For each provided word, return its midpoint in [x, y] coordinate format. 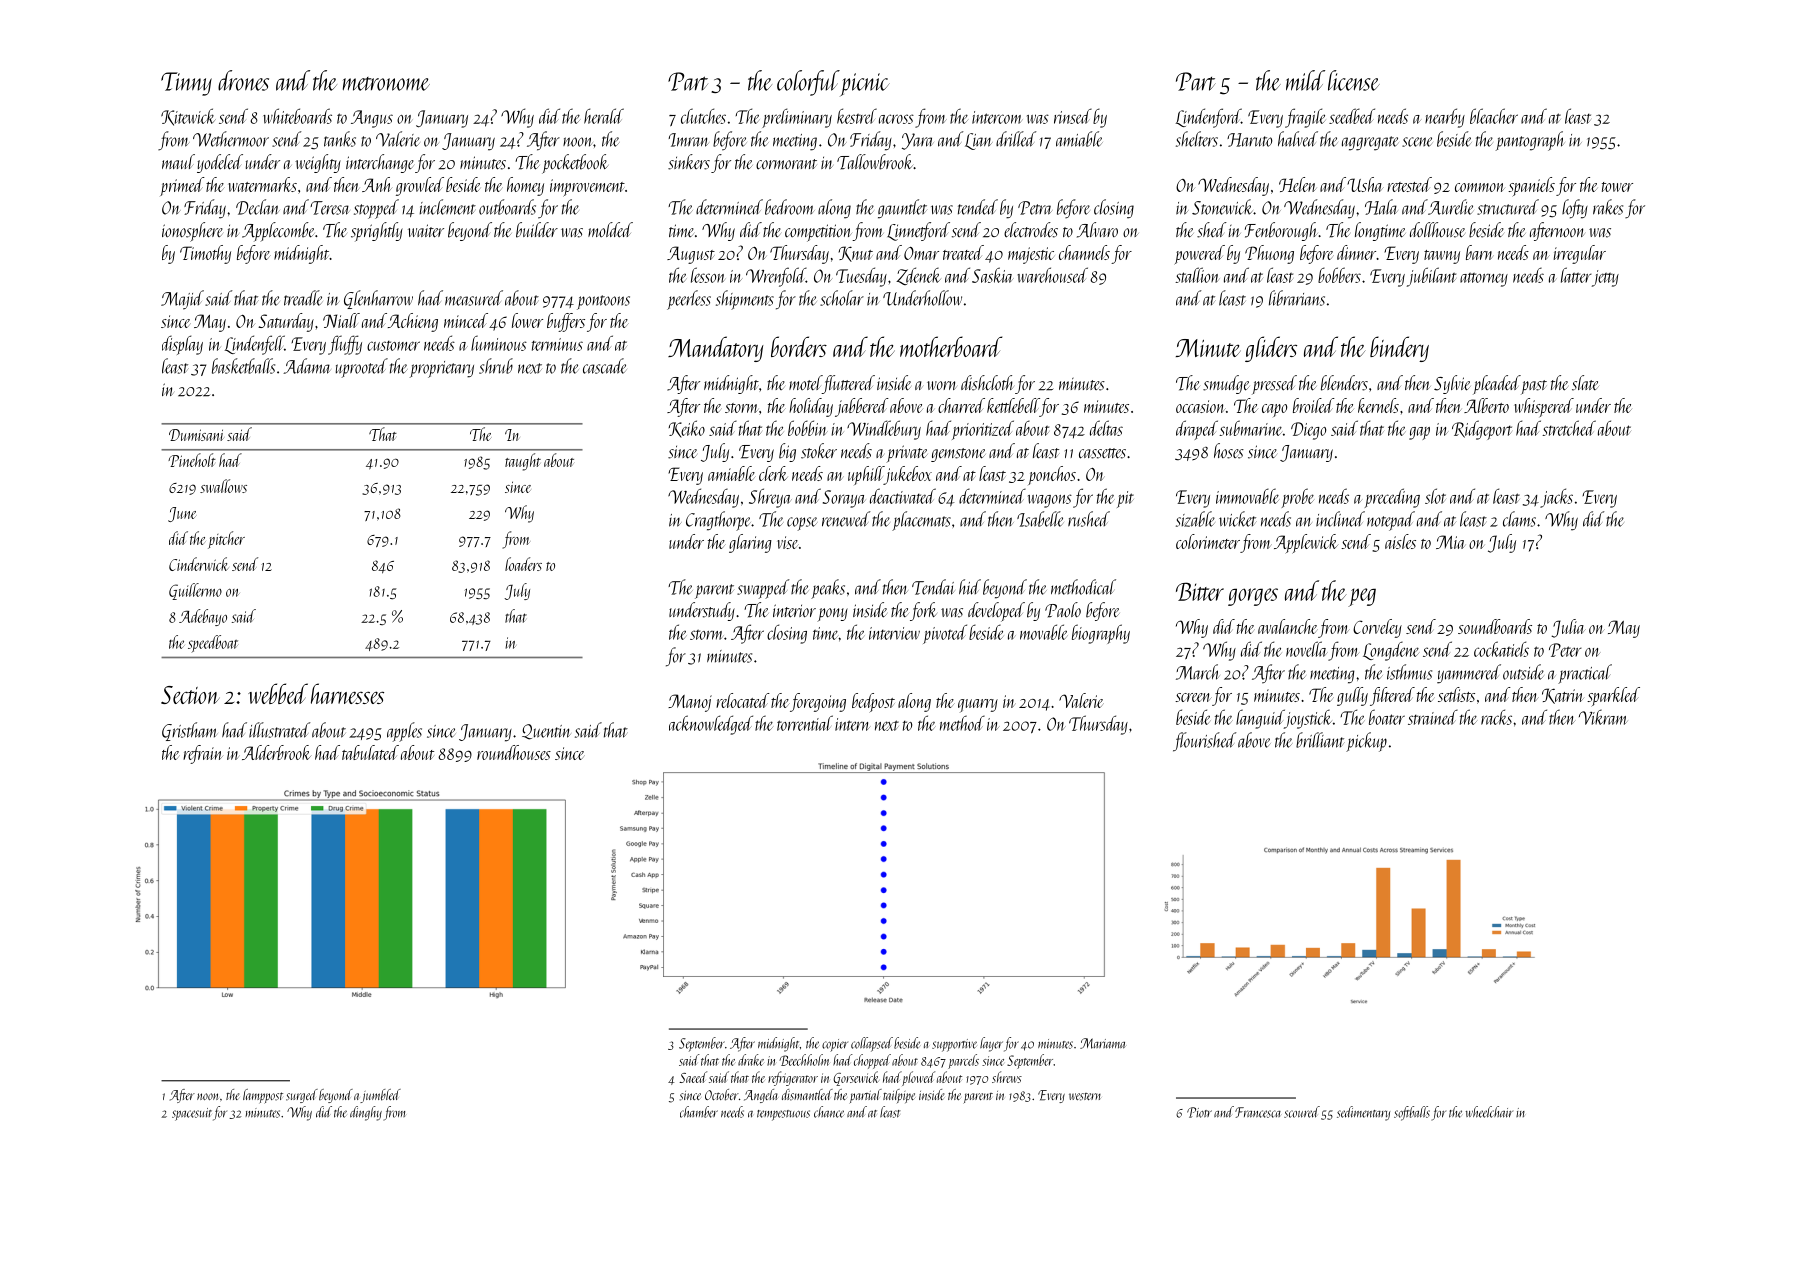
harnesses [347, 693]
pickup [1366, 742]
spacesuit [192, 1114]
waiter [426, 231]
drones [243, 80]
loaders [523, 564]
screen [1193, 697]
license [1354, 80]
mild [1305, 80]
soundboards [1495, 626]
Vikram [1603, 717]
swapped [763, 589]
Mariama [1103, 1043]
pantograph [1529, 141]
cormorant [786, 164]
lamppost [263, 1096]
